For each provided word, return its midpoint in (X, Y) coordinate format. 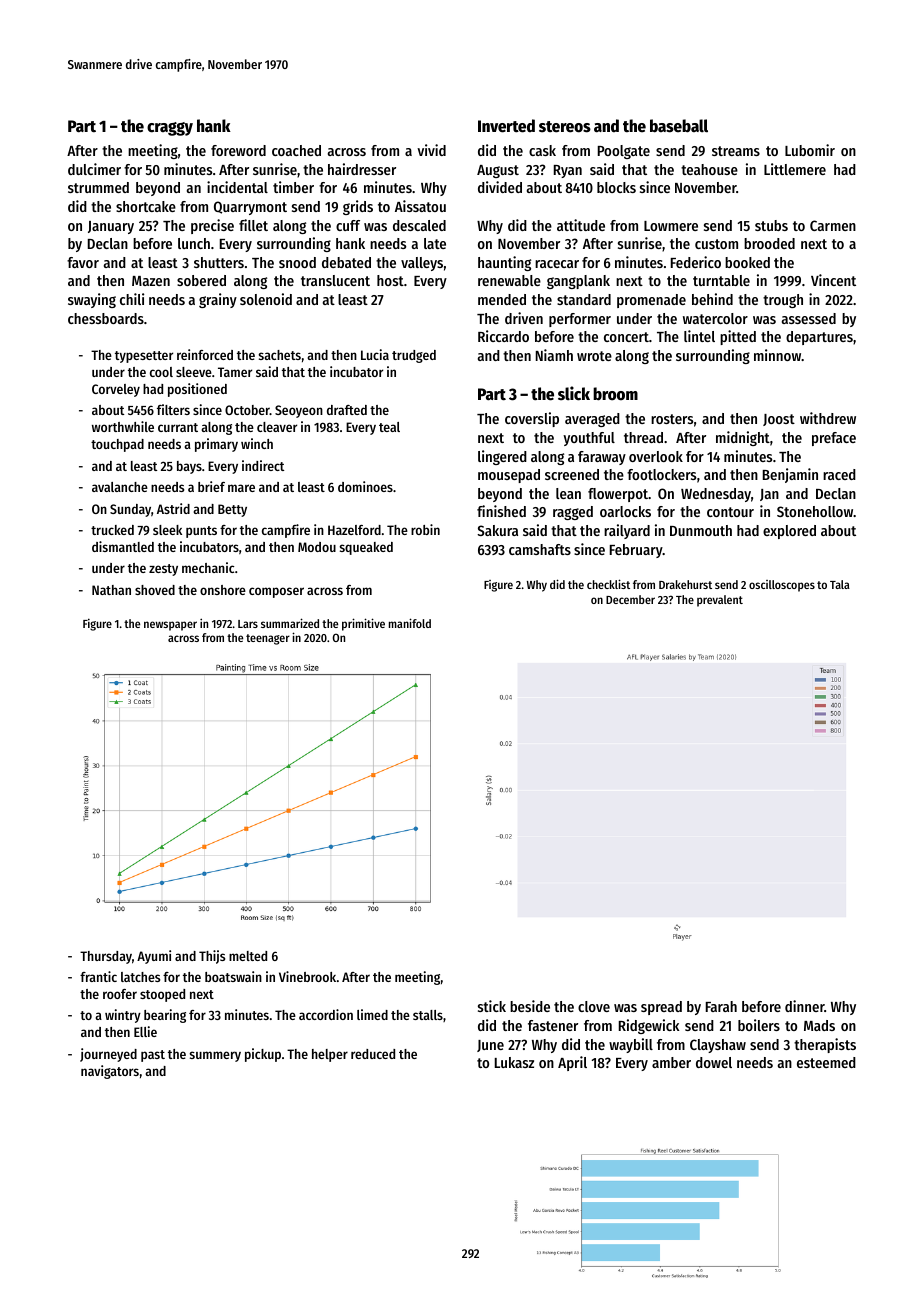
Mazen (151, 281)
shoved (155, 590)
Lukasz (514, 1062)
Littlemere (795, 169)
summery (215, 1056)
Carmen (833, 225)
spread (661, 1008)
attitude (581, 225)
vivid (431, 150)
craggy (170, 129)
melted (248, 956)
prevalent (720, 601)
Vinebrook (307, 976)
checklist (608, 584)
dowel (714, 1062)
